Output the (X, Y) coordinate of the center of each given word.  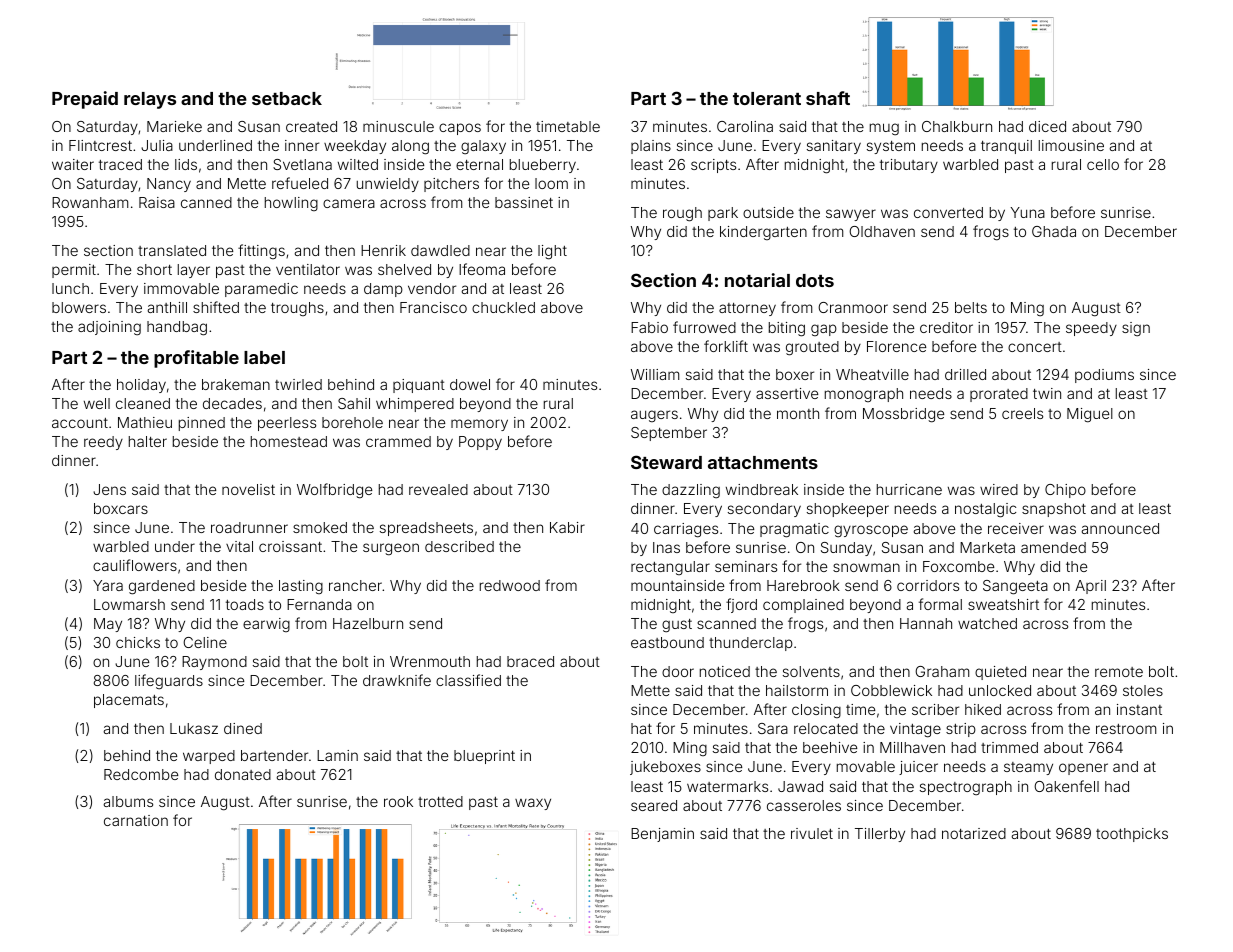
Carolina (745, 126)
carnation (136, 820)
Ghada (1054, 231)
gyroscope (871, 531)
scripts (713, 166)
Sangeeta (1015, 587)
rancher (355, 585)
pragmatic (794, 530)
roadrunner (249, 527)
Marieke (174, 126)
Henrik (383, 250)
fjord (741, 605)
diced (1047, 126)
